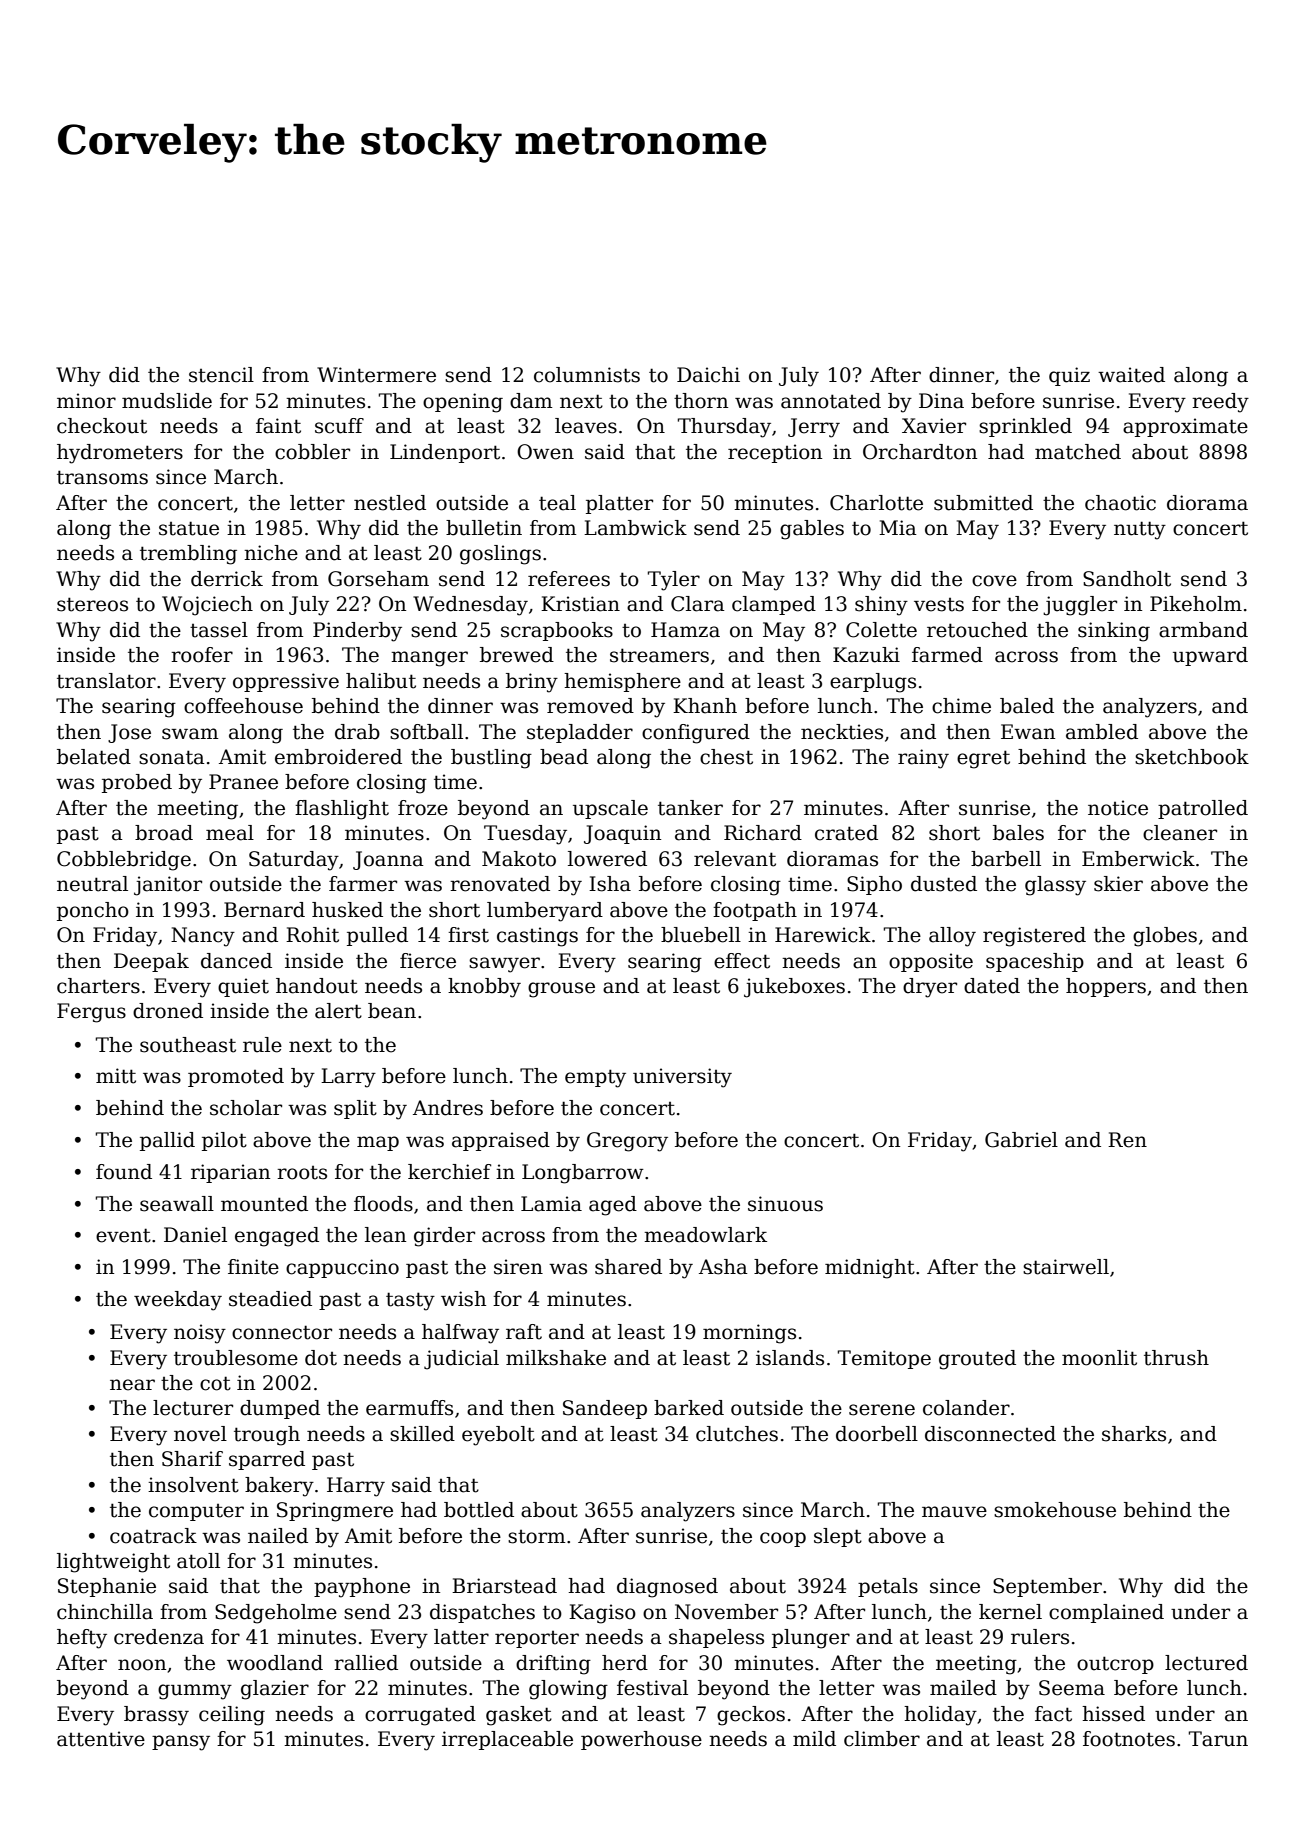  What do you see at coordinates (1203, 809) in the screenshot?
I see `patrolled` at bounding box center [1203, 809].
